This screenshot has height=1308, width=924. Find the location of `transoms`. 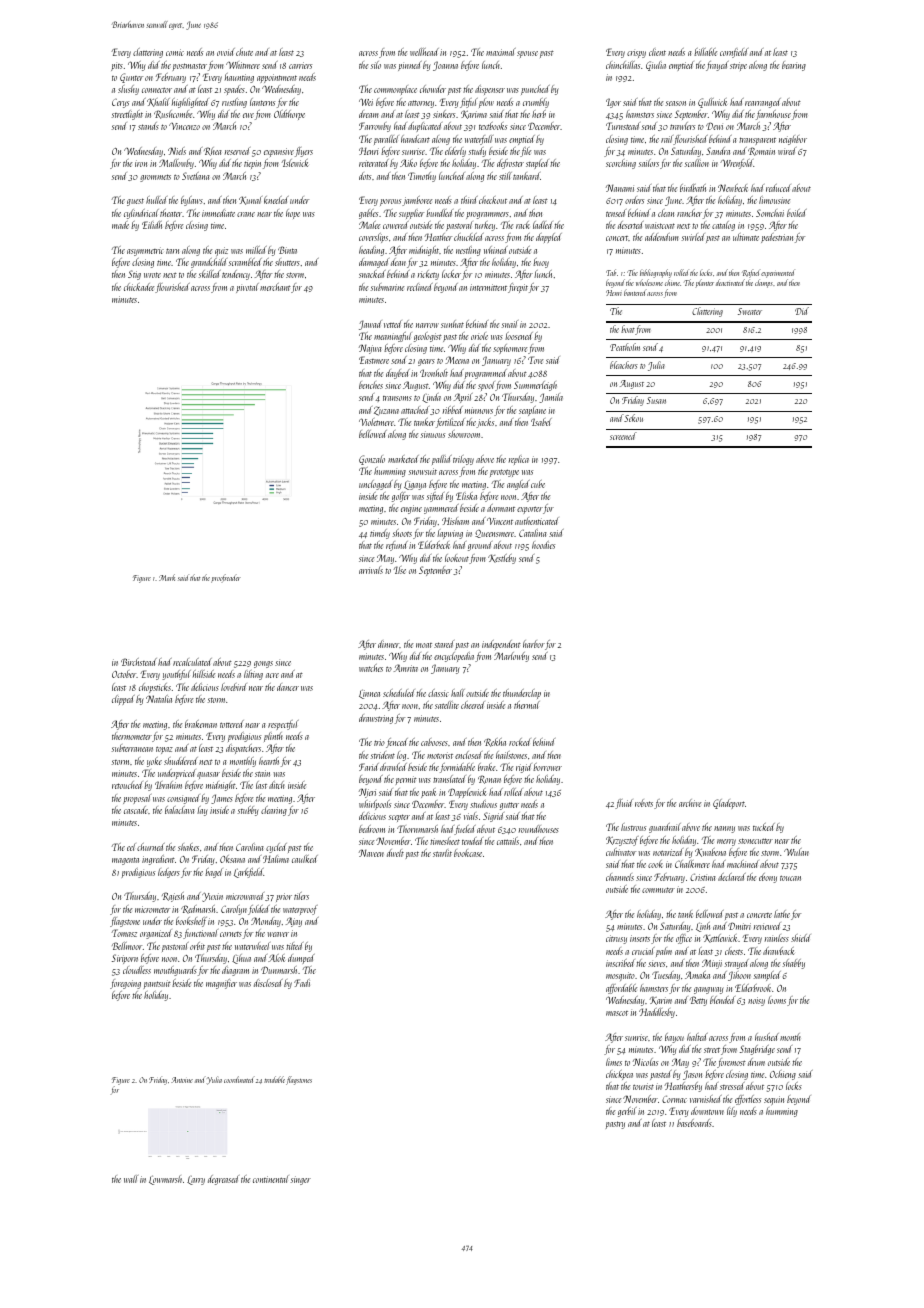

transoms is located at coordinates (397, 398).
